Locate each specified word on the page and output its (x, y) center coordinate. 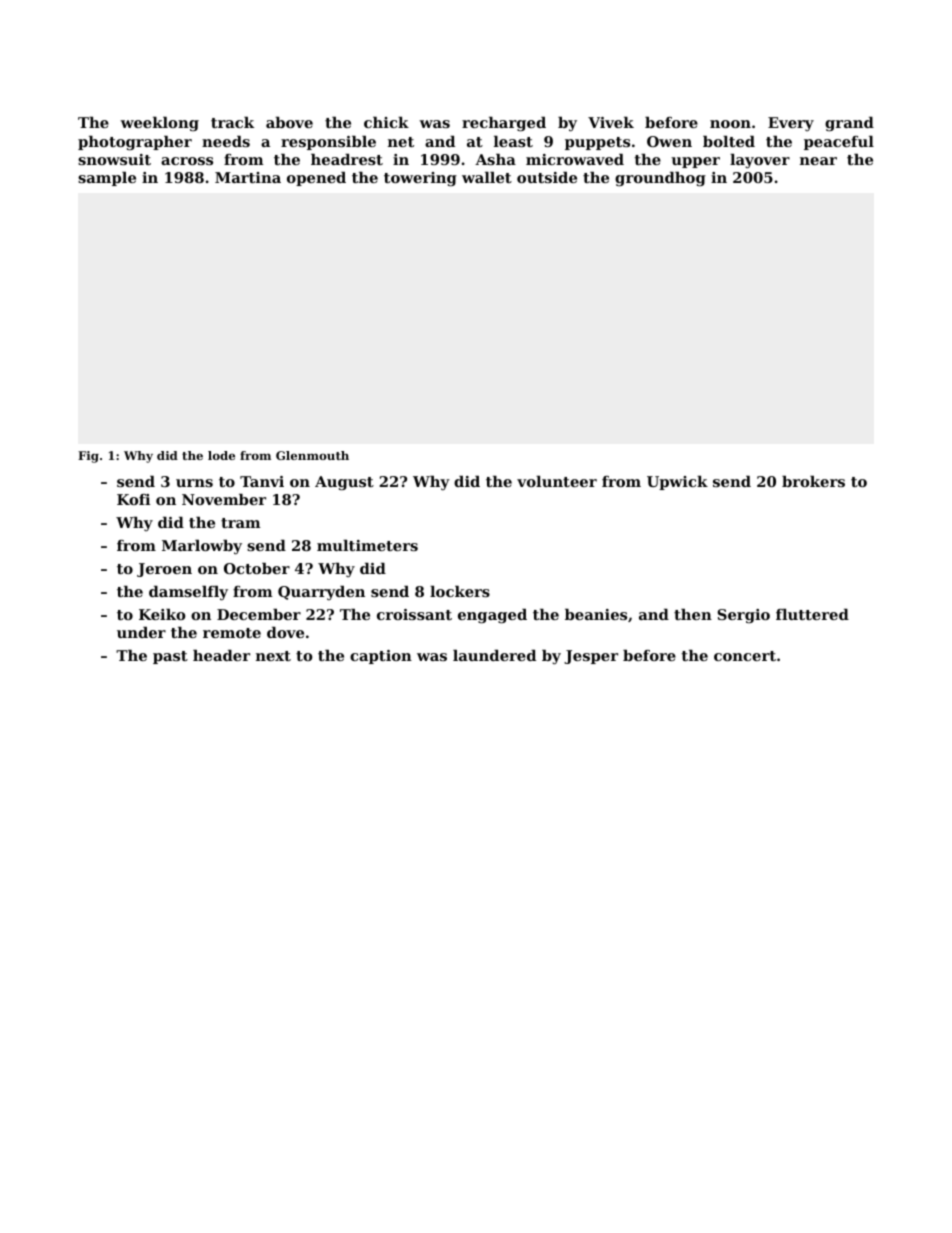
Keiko (162, 614)
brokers (813, 481)
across (187, 161)
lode (221, 455)
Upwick (677, 483)
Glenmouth (312, 455)
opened (316, 179)
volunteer (557, 481)
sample (107, 179)
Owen (669, 141)
